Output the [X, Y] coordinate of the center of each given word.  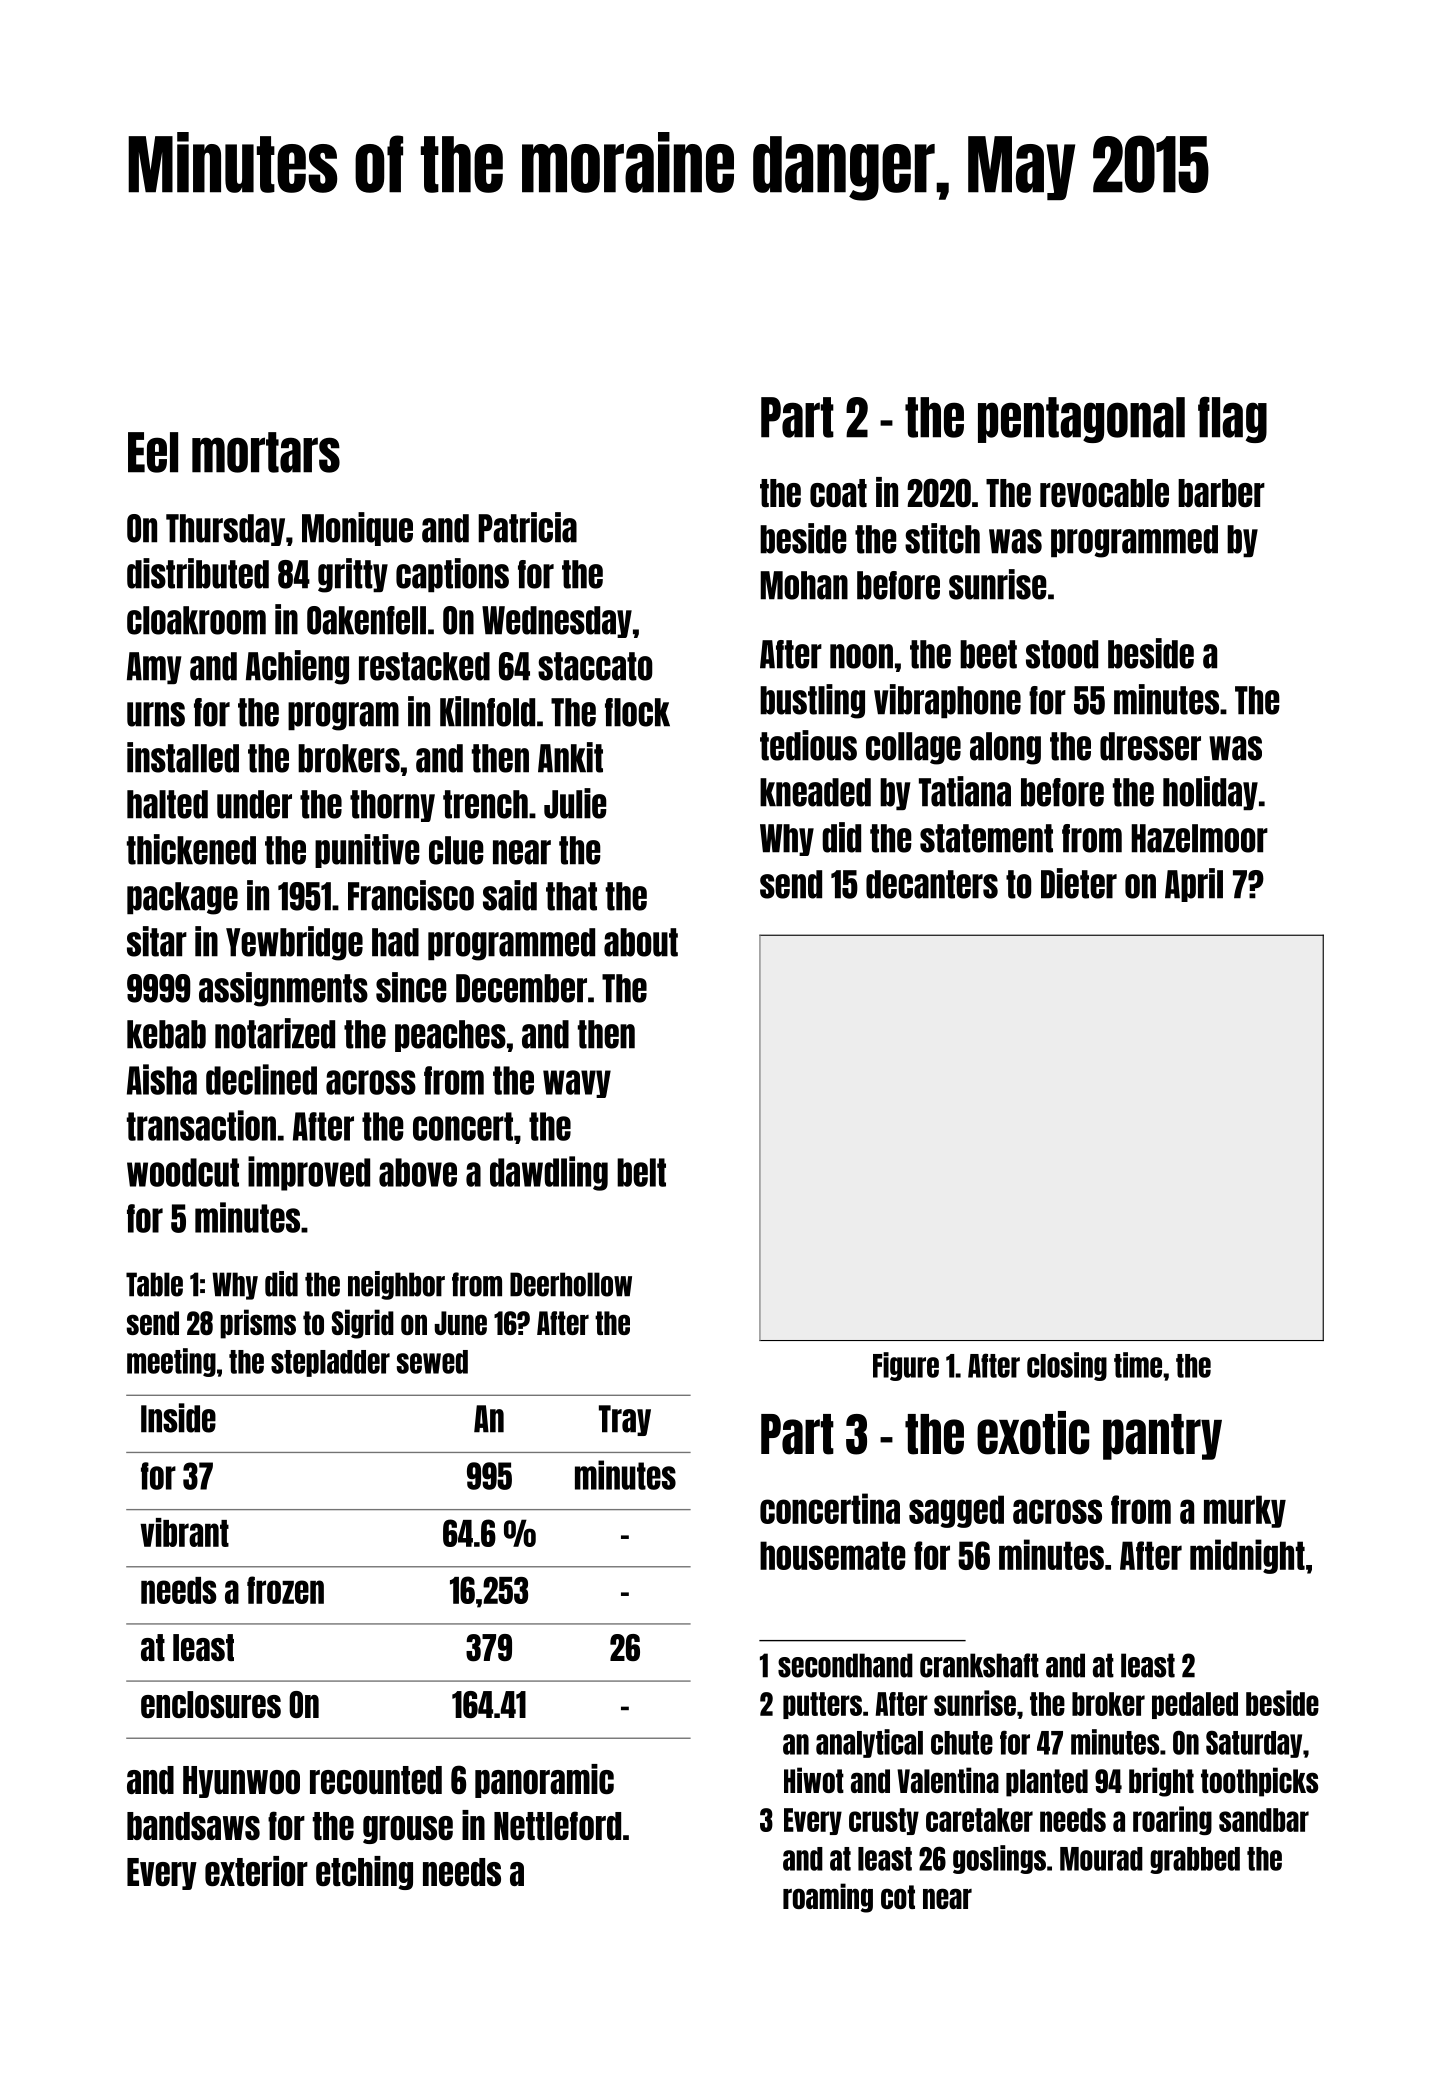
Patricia [527, 527]
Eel [153, 452]
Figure [906, 1366]
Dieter [1079, 883]
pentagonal [1081, 420]
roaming [828, 1898]
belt [641, 1172]
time [1138, 1365]
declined [261, 1079]
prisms [258, 1324]
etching [364, 1873]
